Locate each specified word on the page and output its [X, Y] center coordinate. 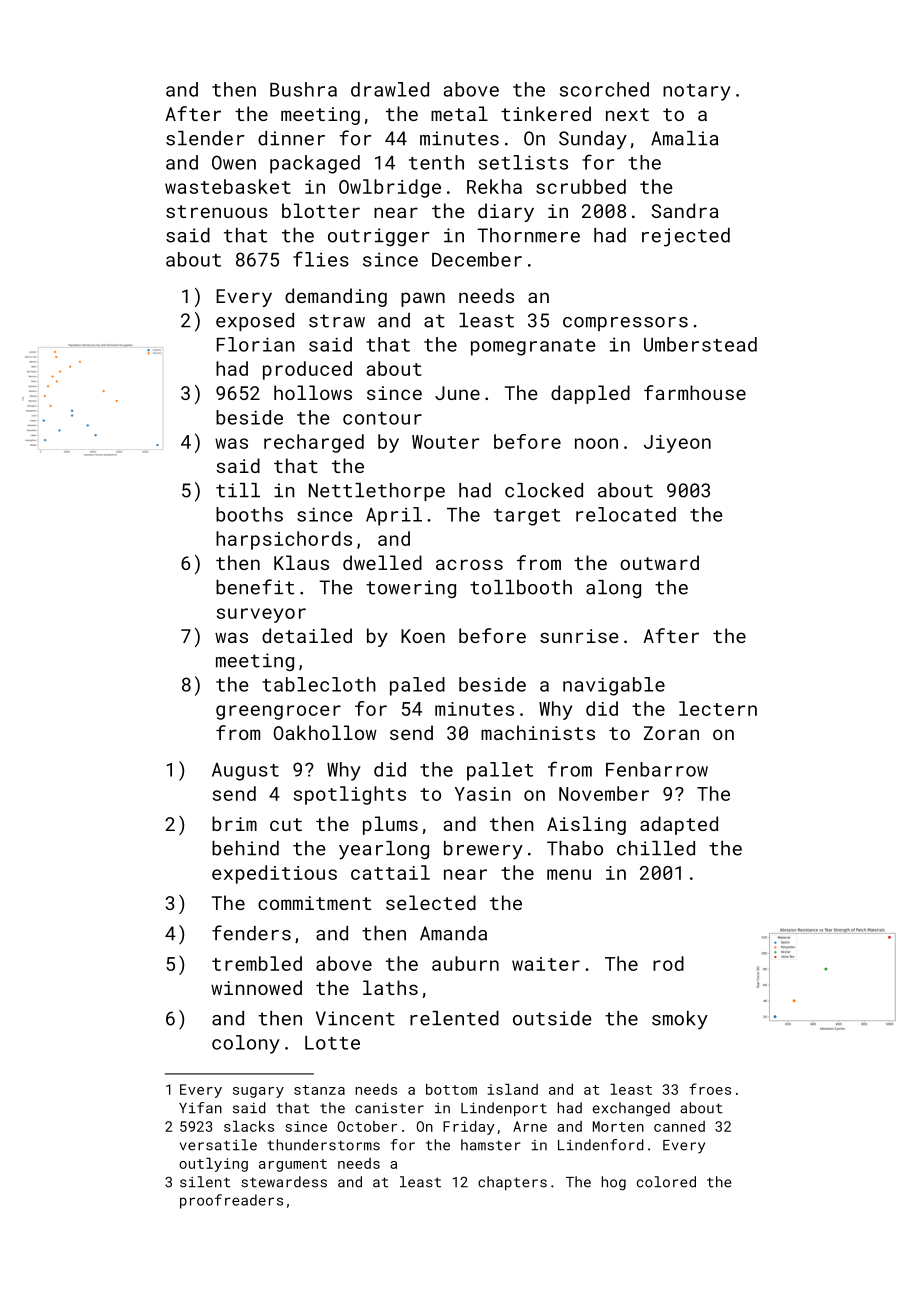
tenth [436, 162]
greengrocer [278, 712]
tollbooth [521, 587]
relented [454, 1018]
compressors [625, 324]
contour [382, 418]
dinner [291, 138]
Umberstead [700, 344]
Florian [256, 344]
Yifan [200, 1108]
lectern [718, 708]
